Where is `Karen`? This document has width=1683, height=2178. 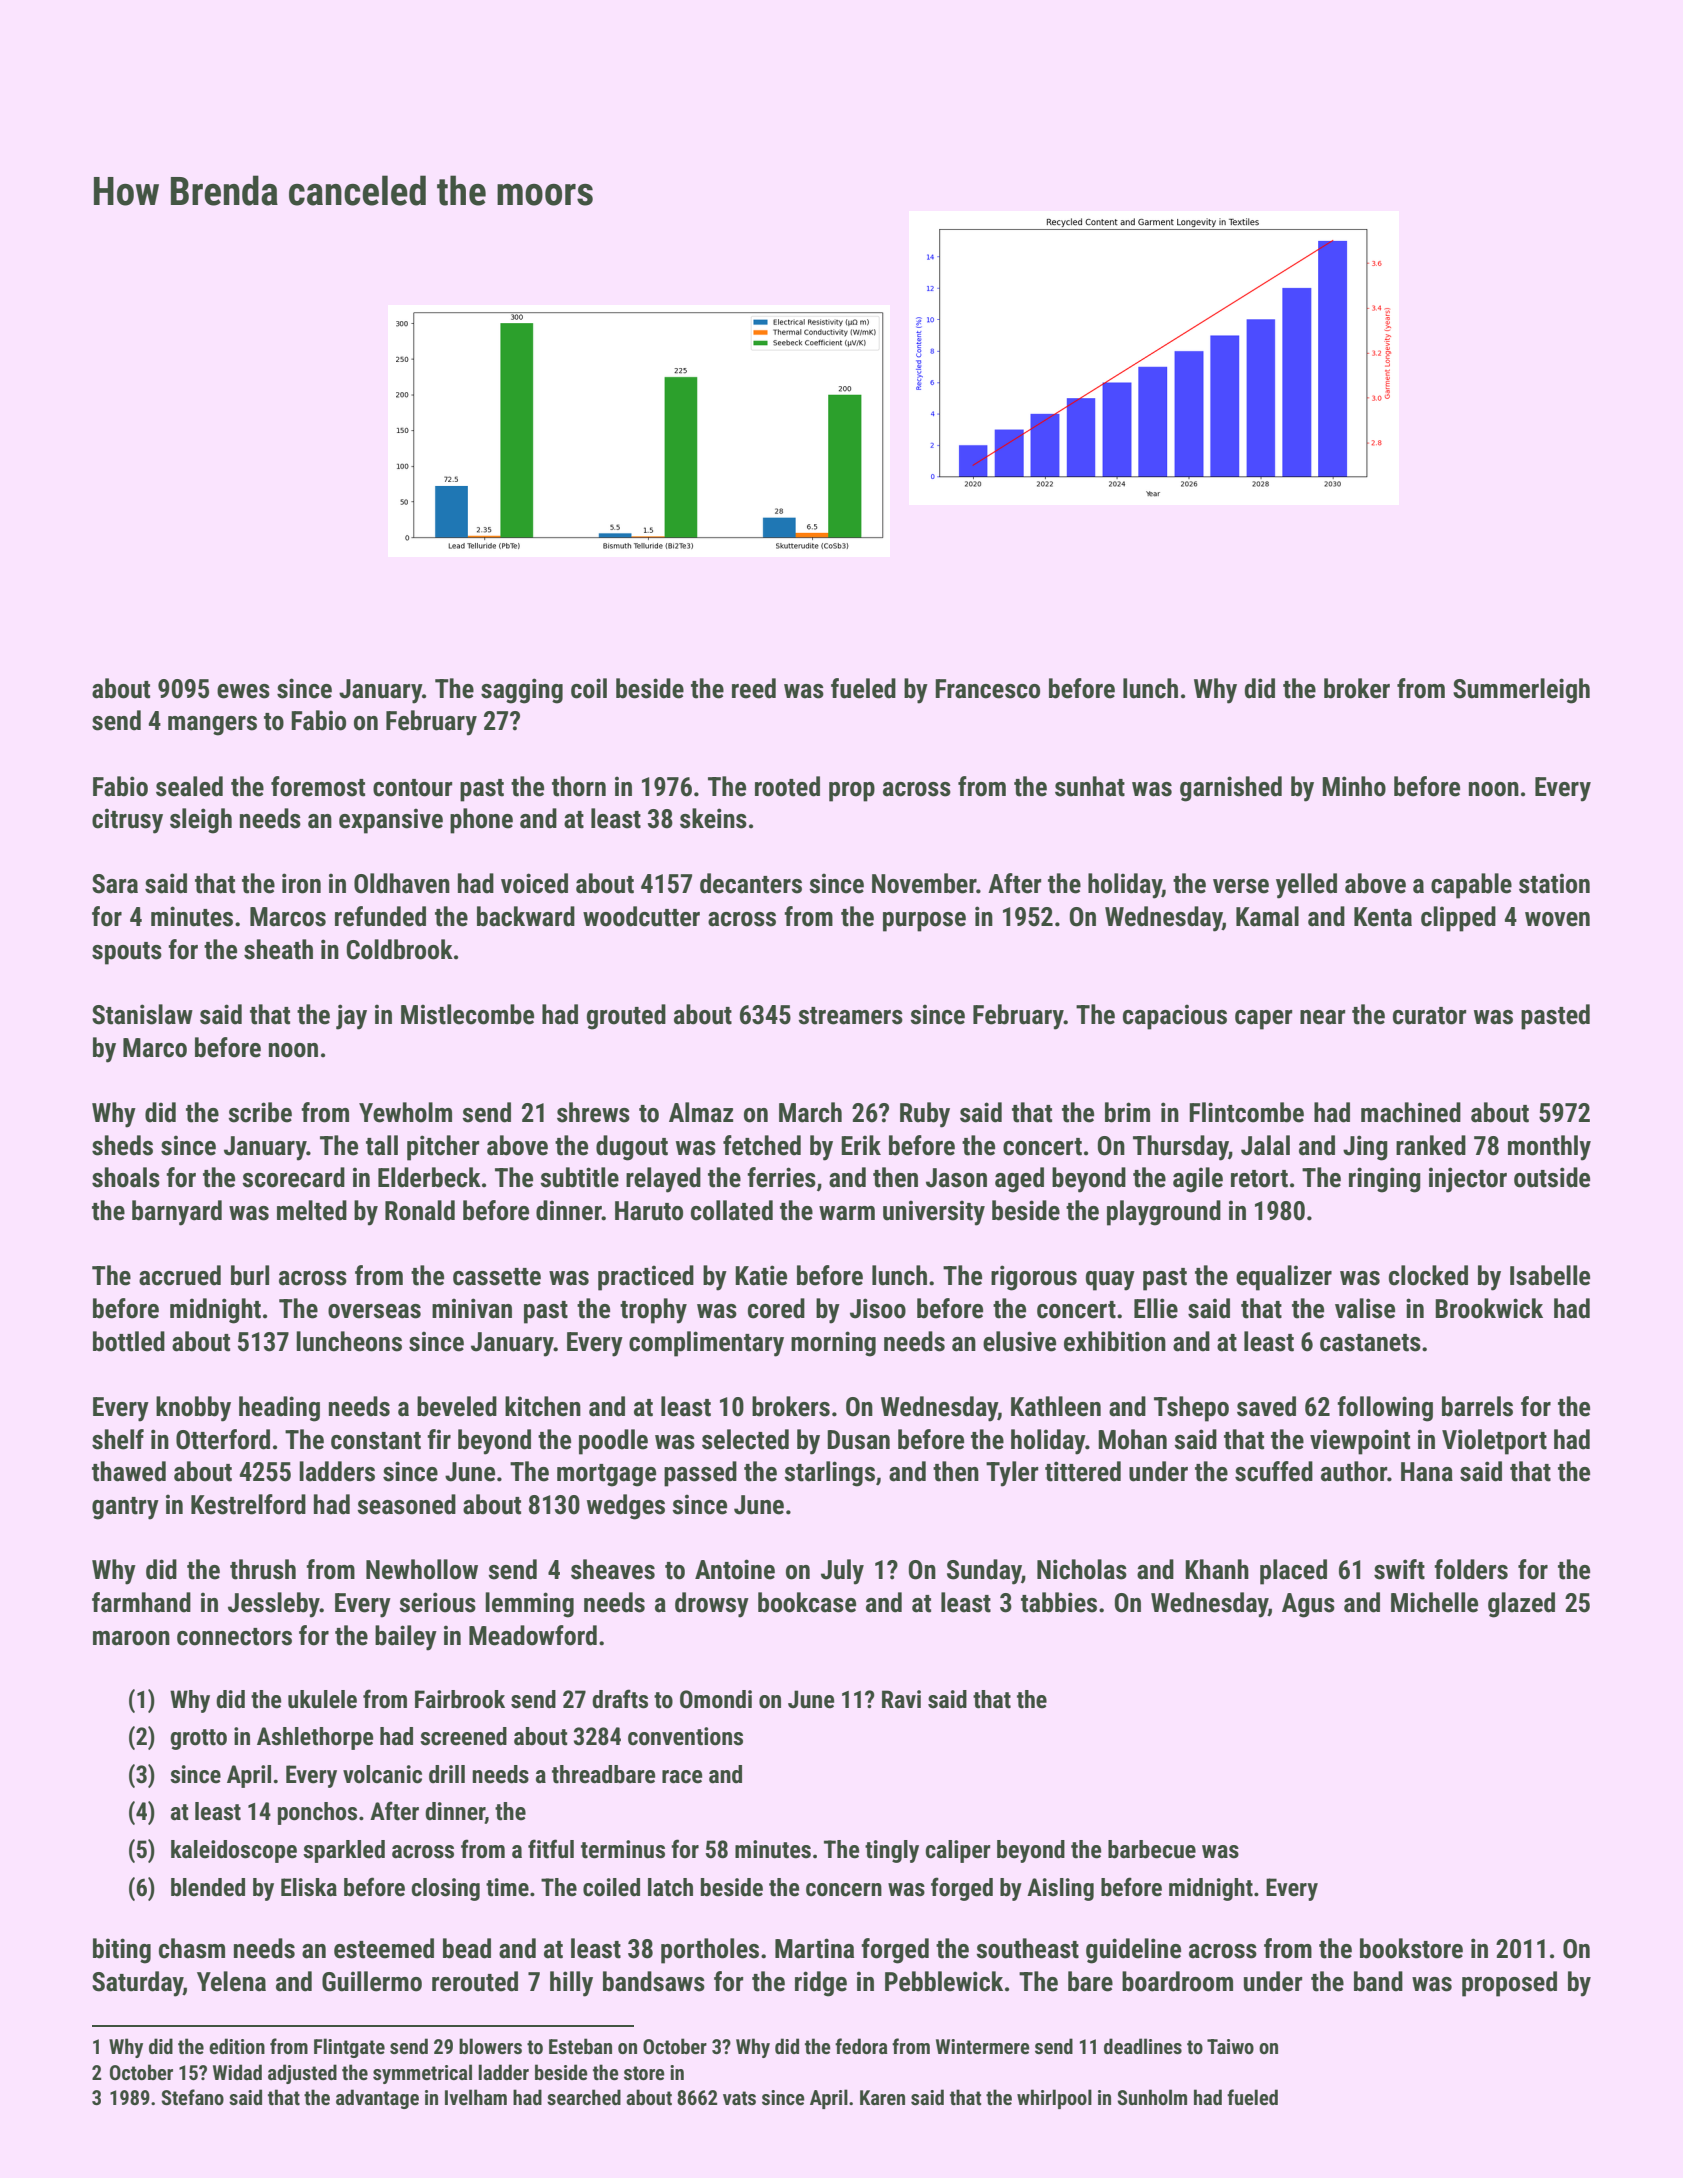 Karen is located at coordinates (882, 2097).
